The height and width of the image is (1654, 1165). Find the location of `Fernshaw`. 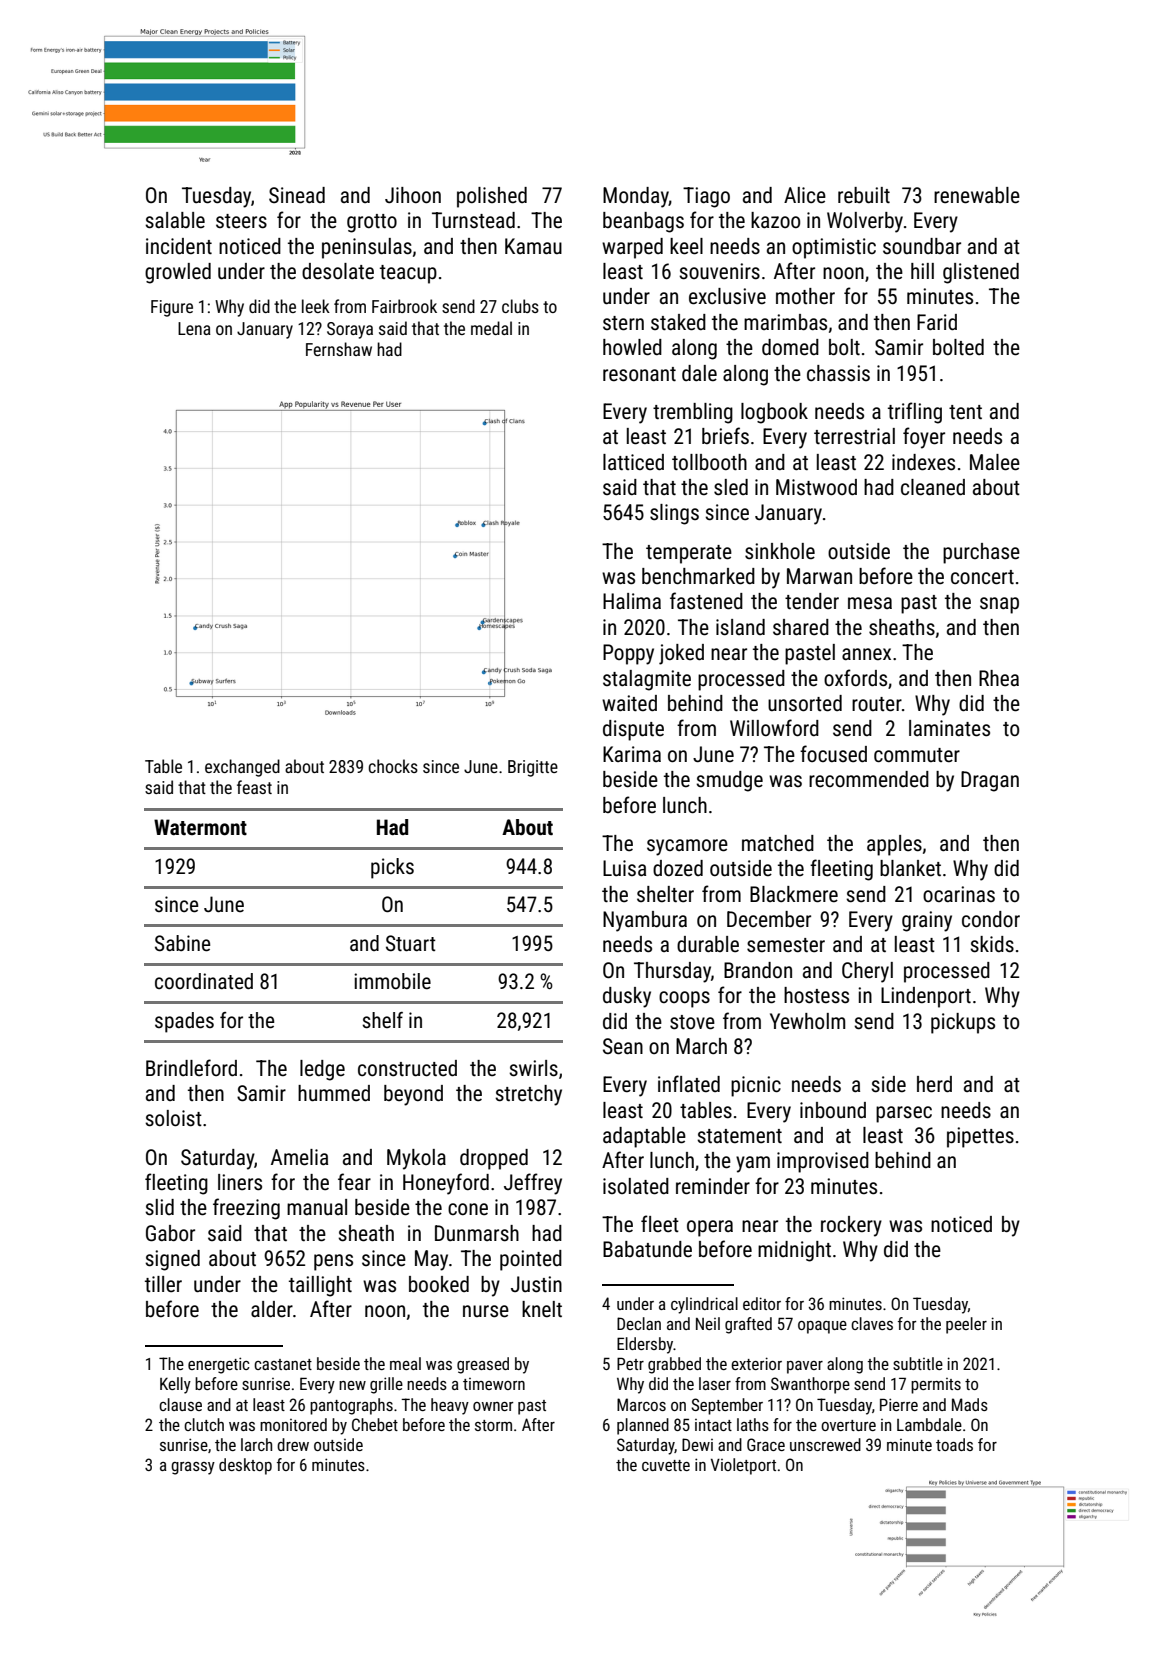

Fernshaw is located at coordinates (339, 349).
